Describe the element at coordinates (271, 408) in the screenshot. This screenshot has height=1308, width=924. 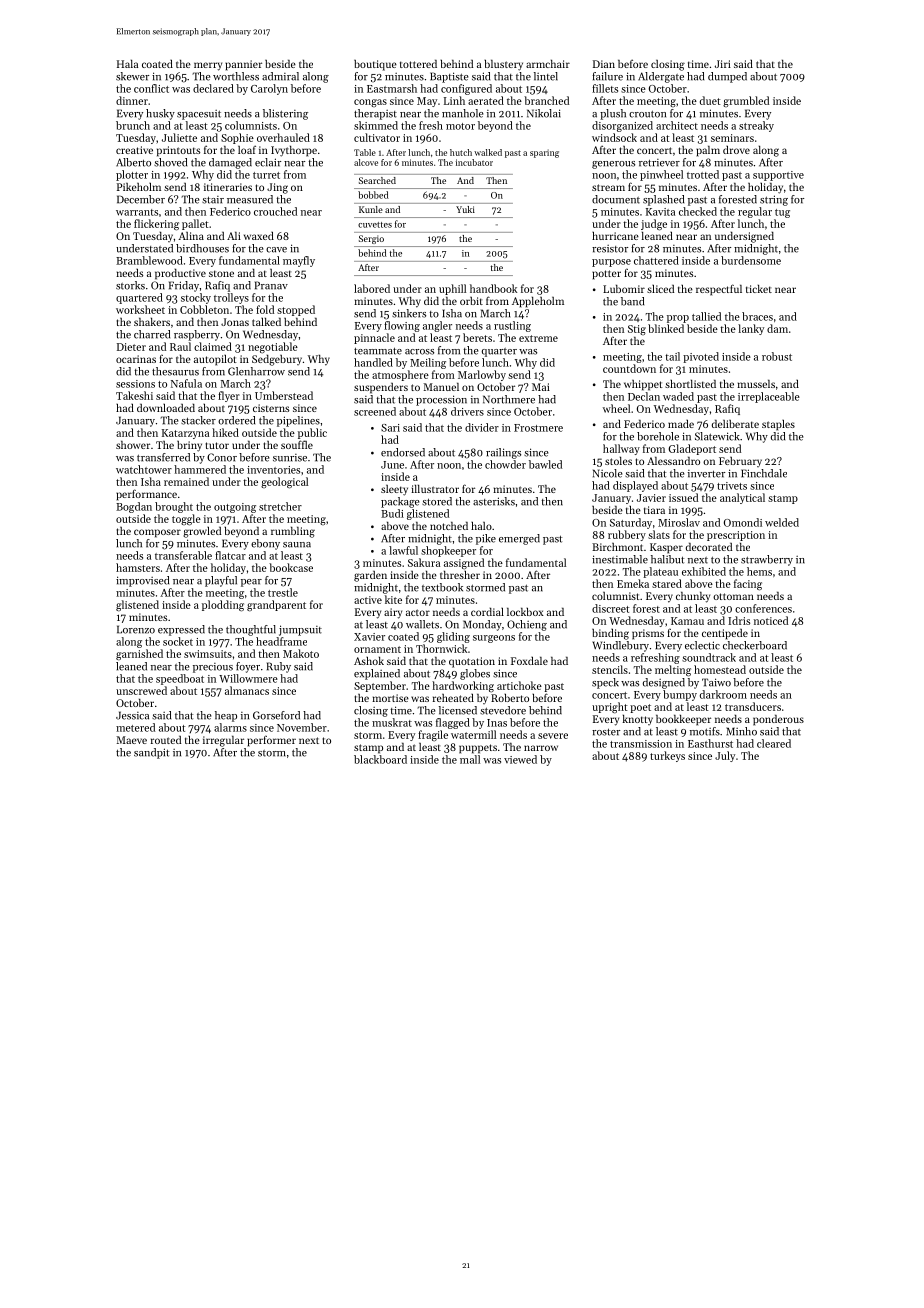
I see `cisterns` at that location.
